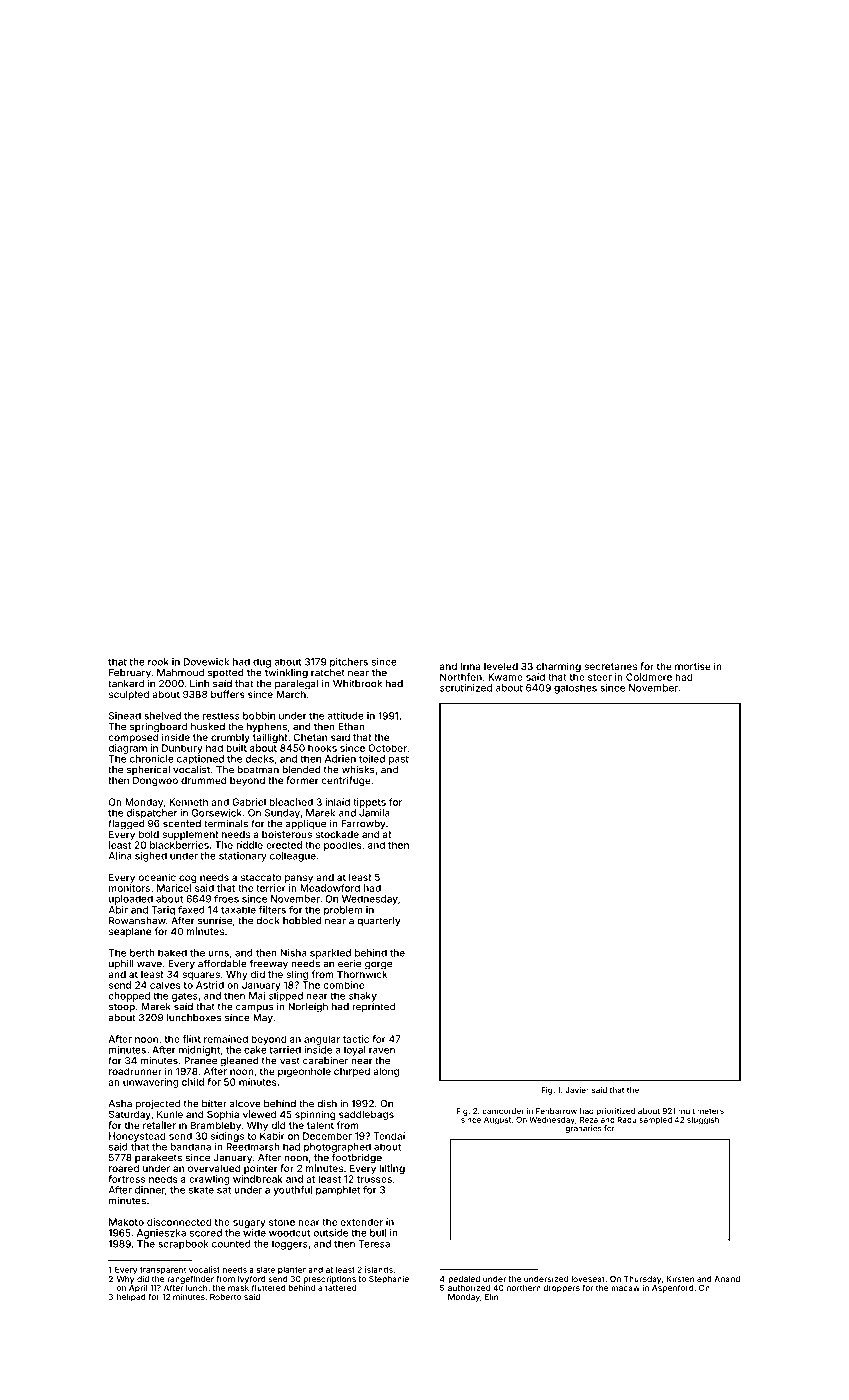 The width and height of the screenshot is (849, 1400). What do you see at coordinates (349, 663) in the screenshot?
I see `pitchers` at bounding box center [349, 663].
